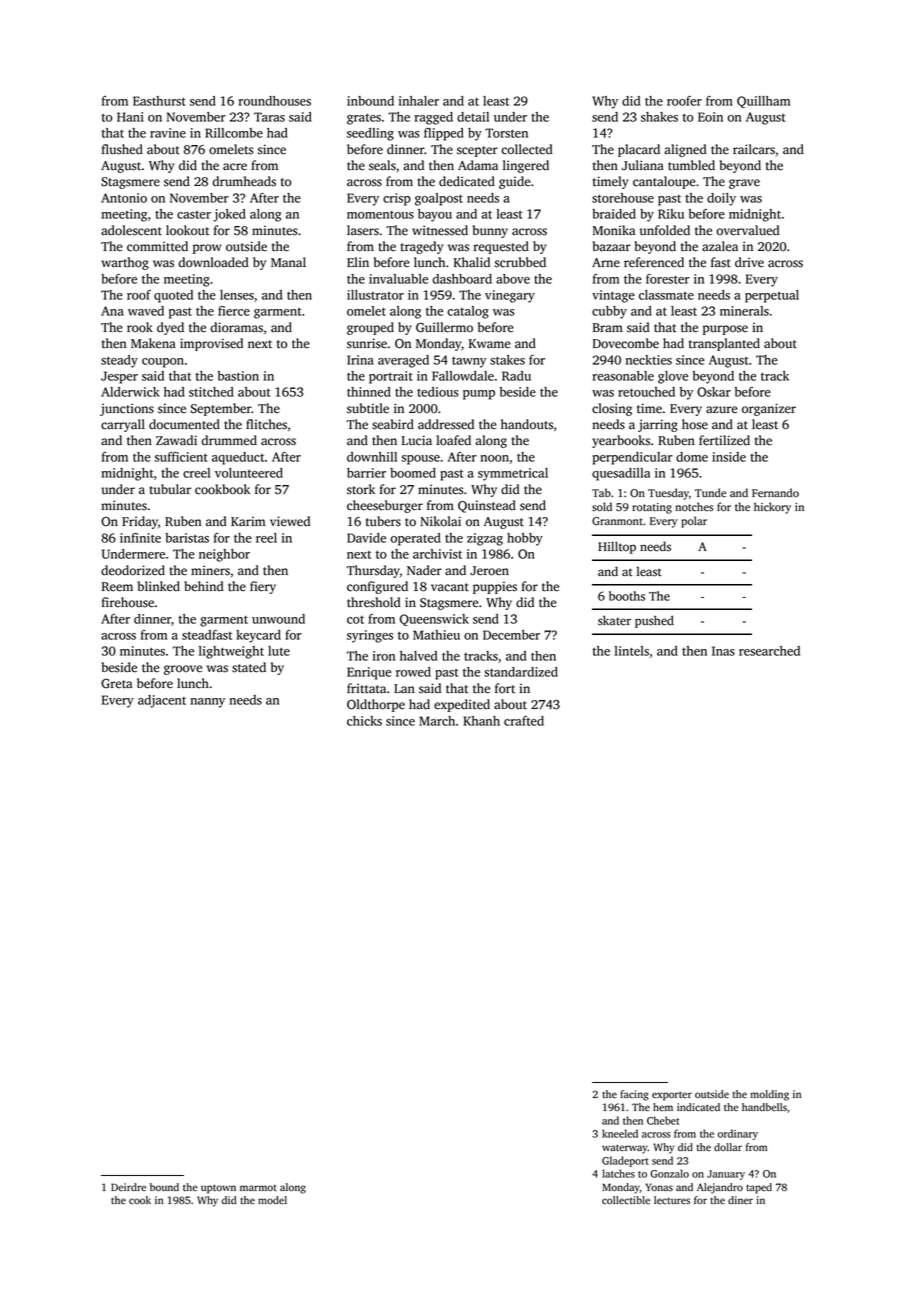  Describe the element at coordinates (288, 262) in the page. I see `Manal` at that location.
